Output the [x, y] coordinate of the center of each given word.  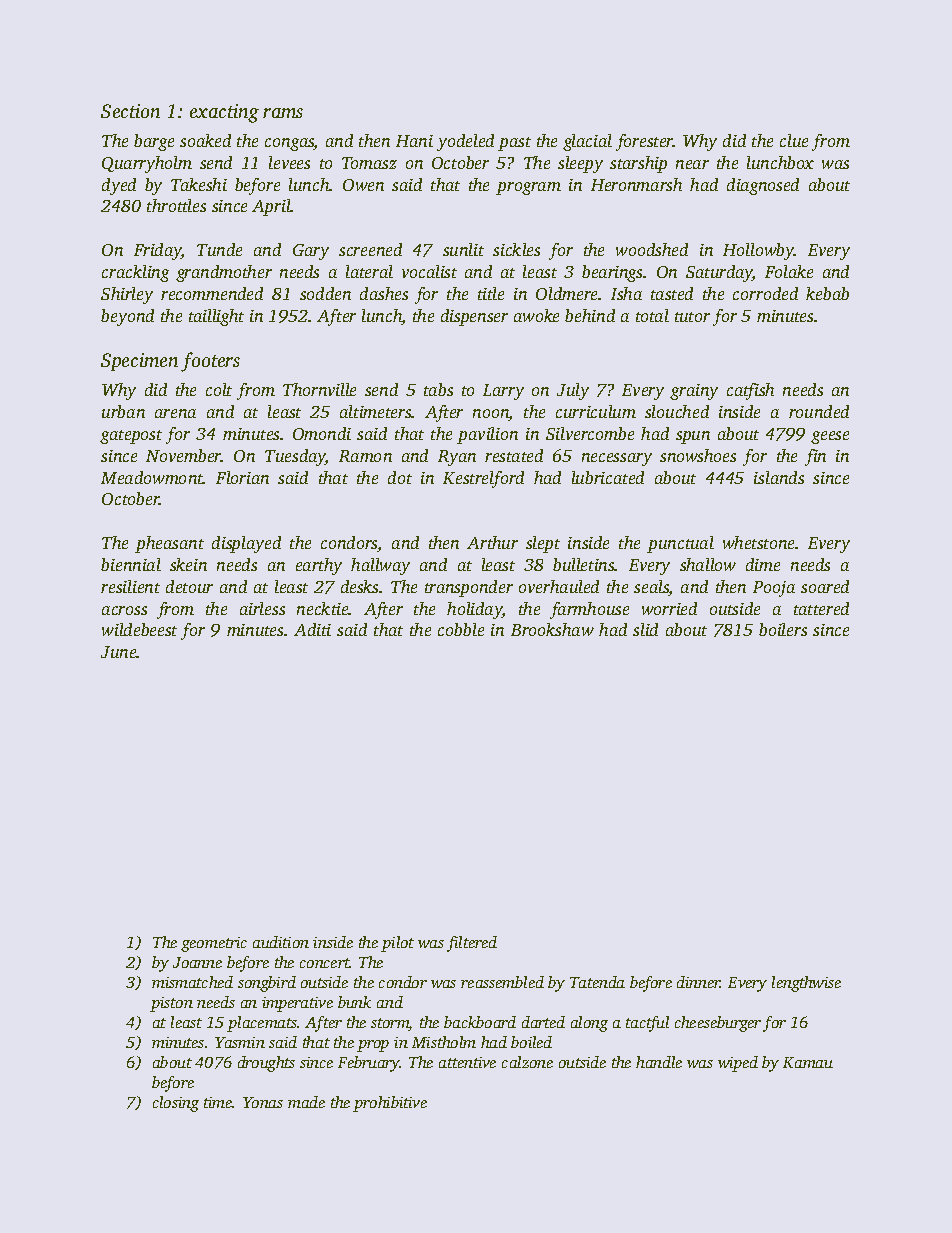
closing [176, 1104]
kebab [827, 293]
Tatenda [597, 982]
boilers [783, 629]
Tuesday [295, 457]
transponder [469, 588]
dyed [119, 186]
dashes [384, 293]
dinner [699, 982]
